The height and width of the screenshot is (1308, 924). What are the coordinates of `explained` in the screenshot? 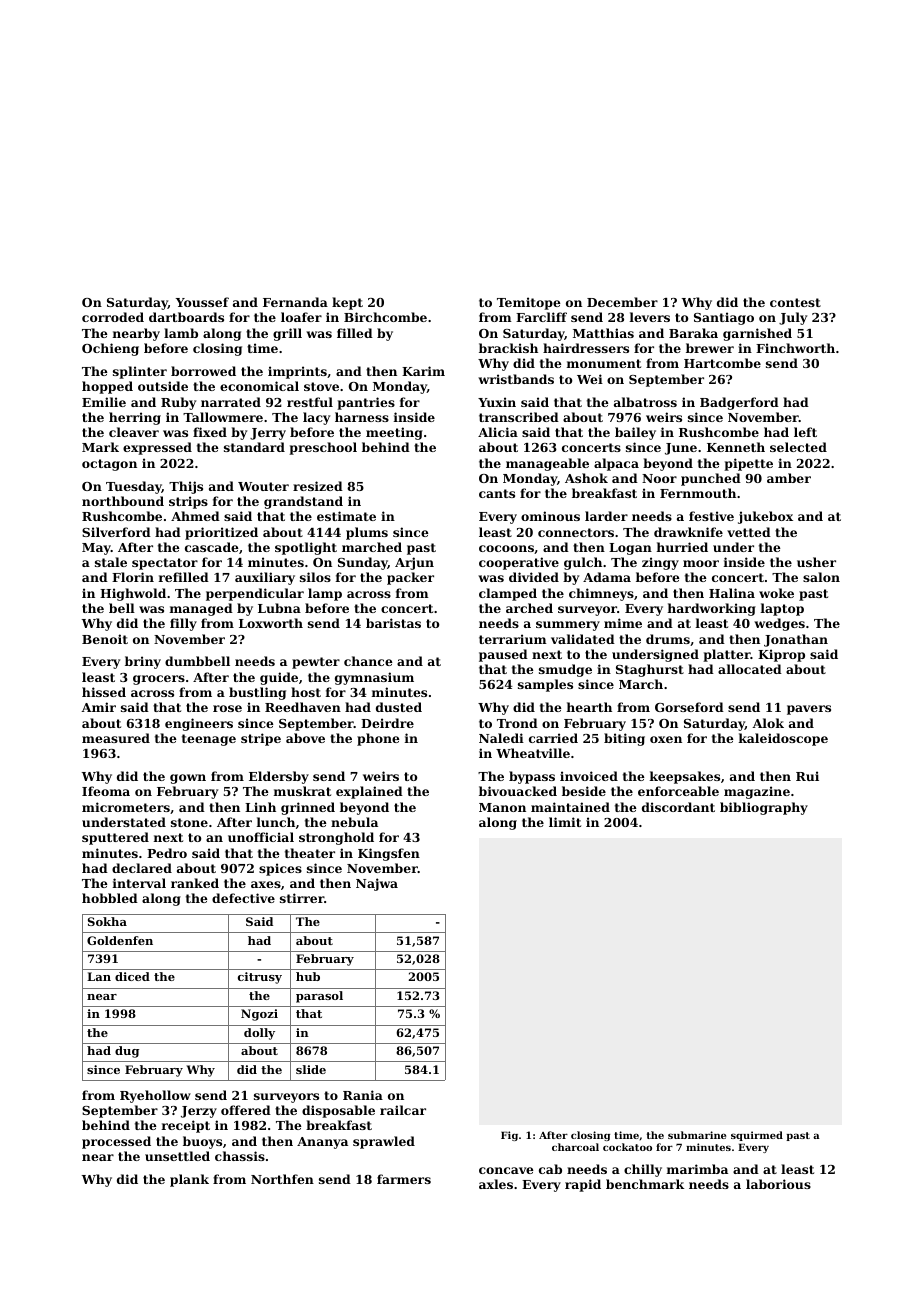 It's located at (369, 792).
